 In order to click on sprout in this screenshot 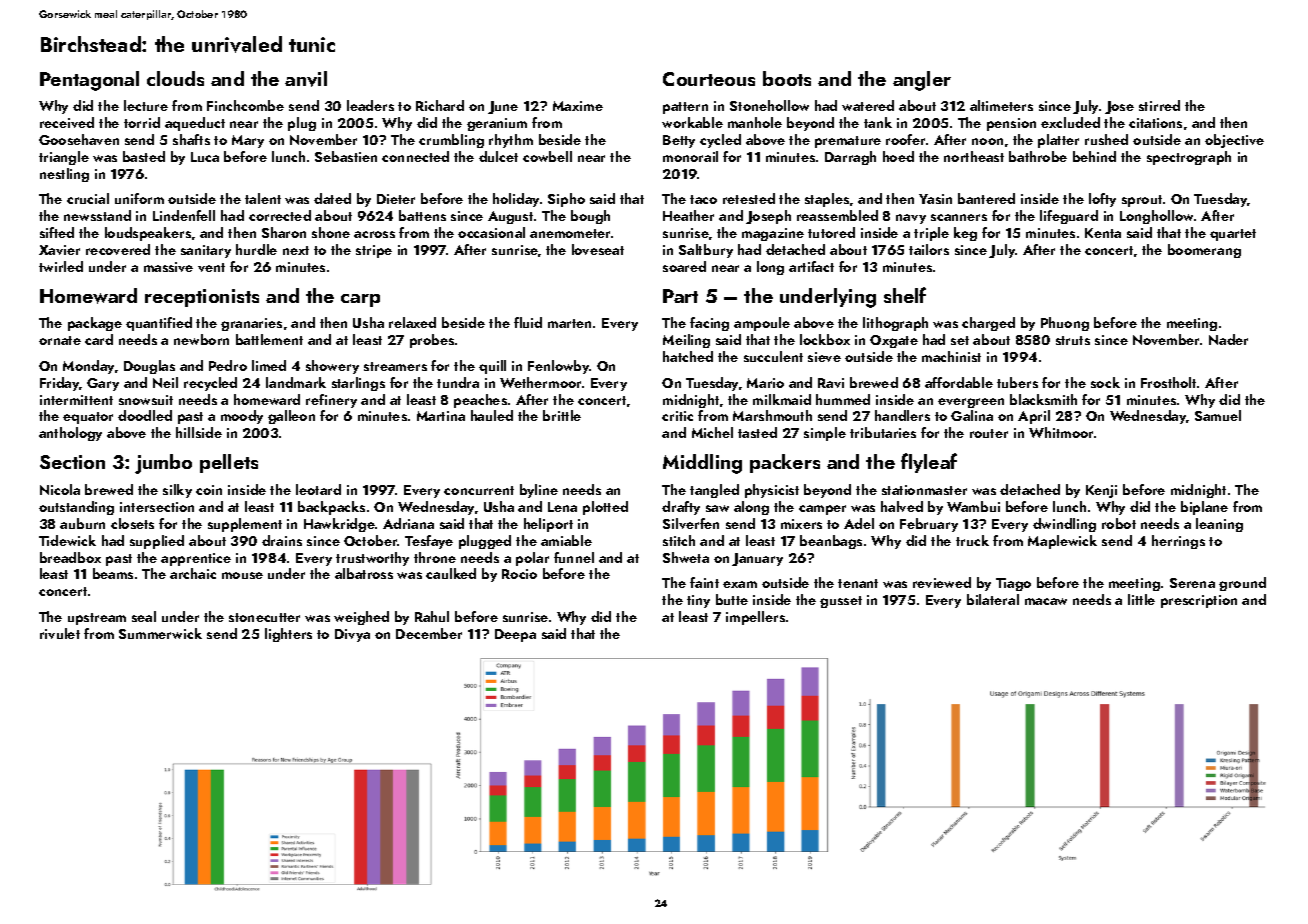, I will do `click(1142, 201)`.
